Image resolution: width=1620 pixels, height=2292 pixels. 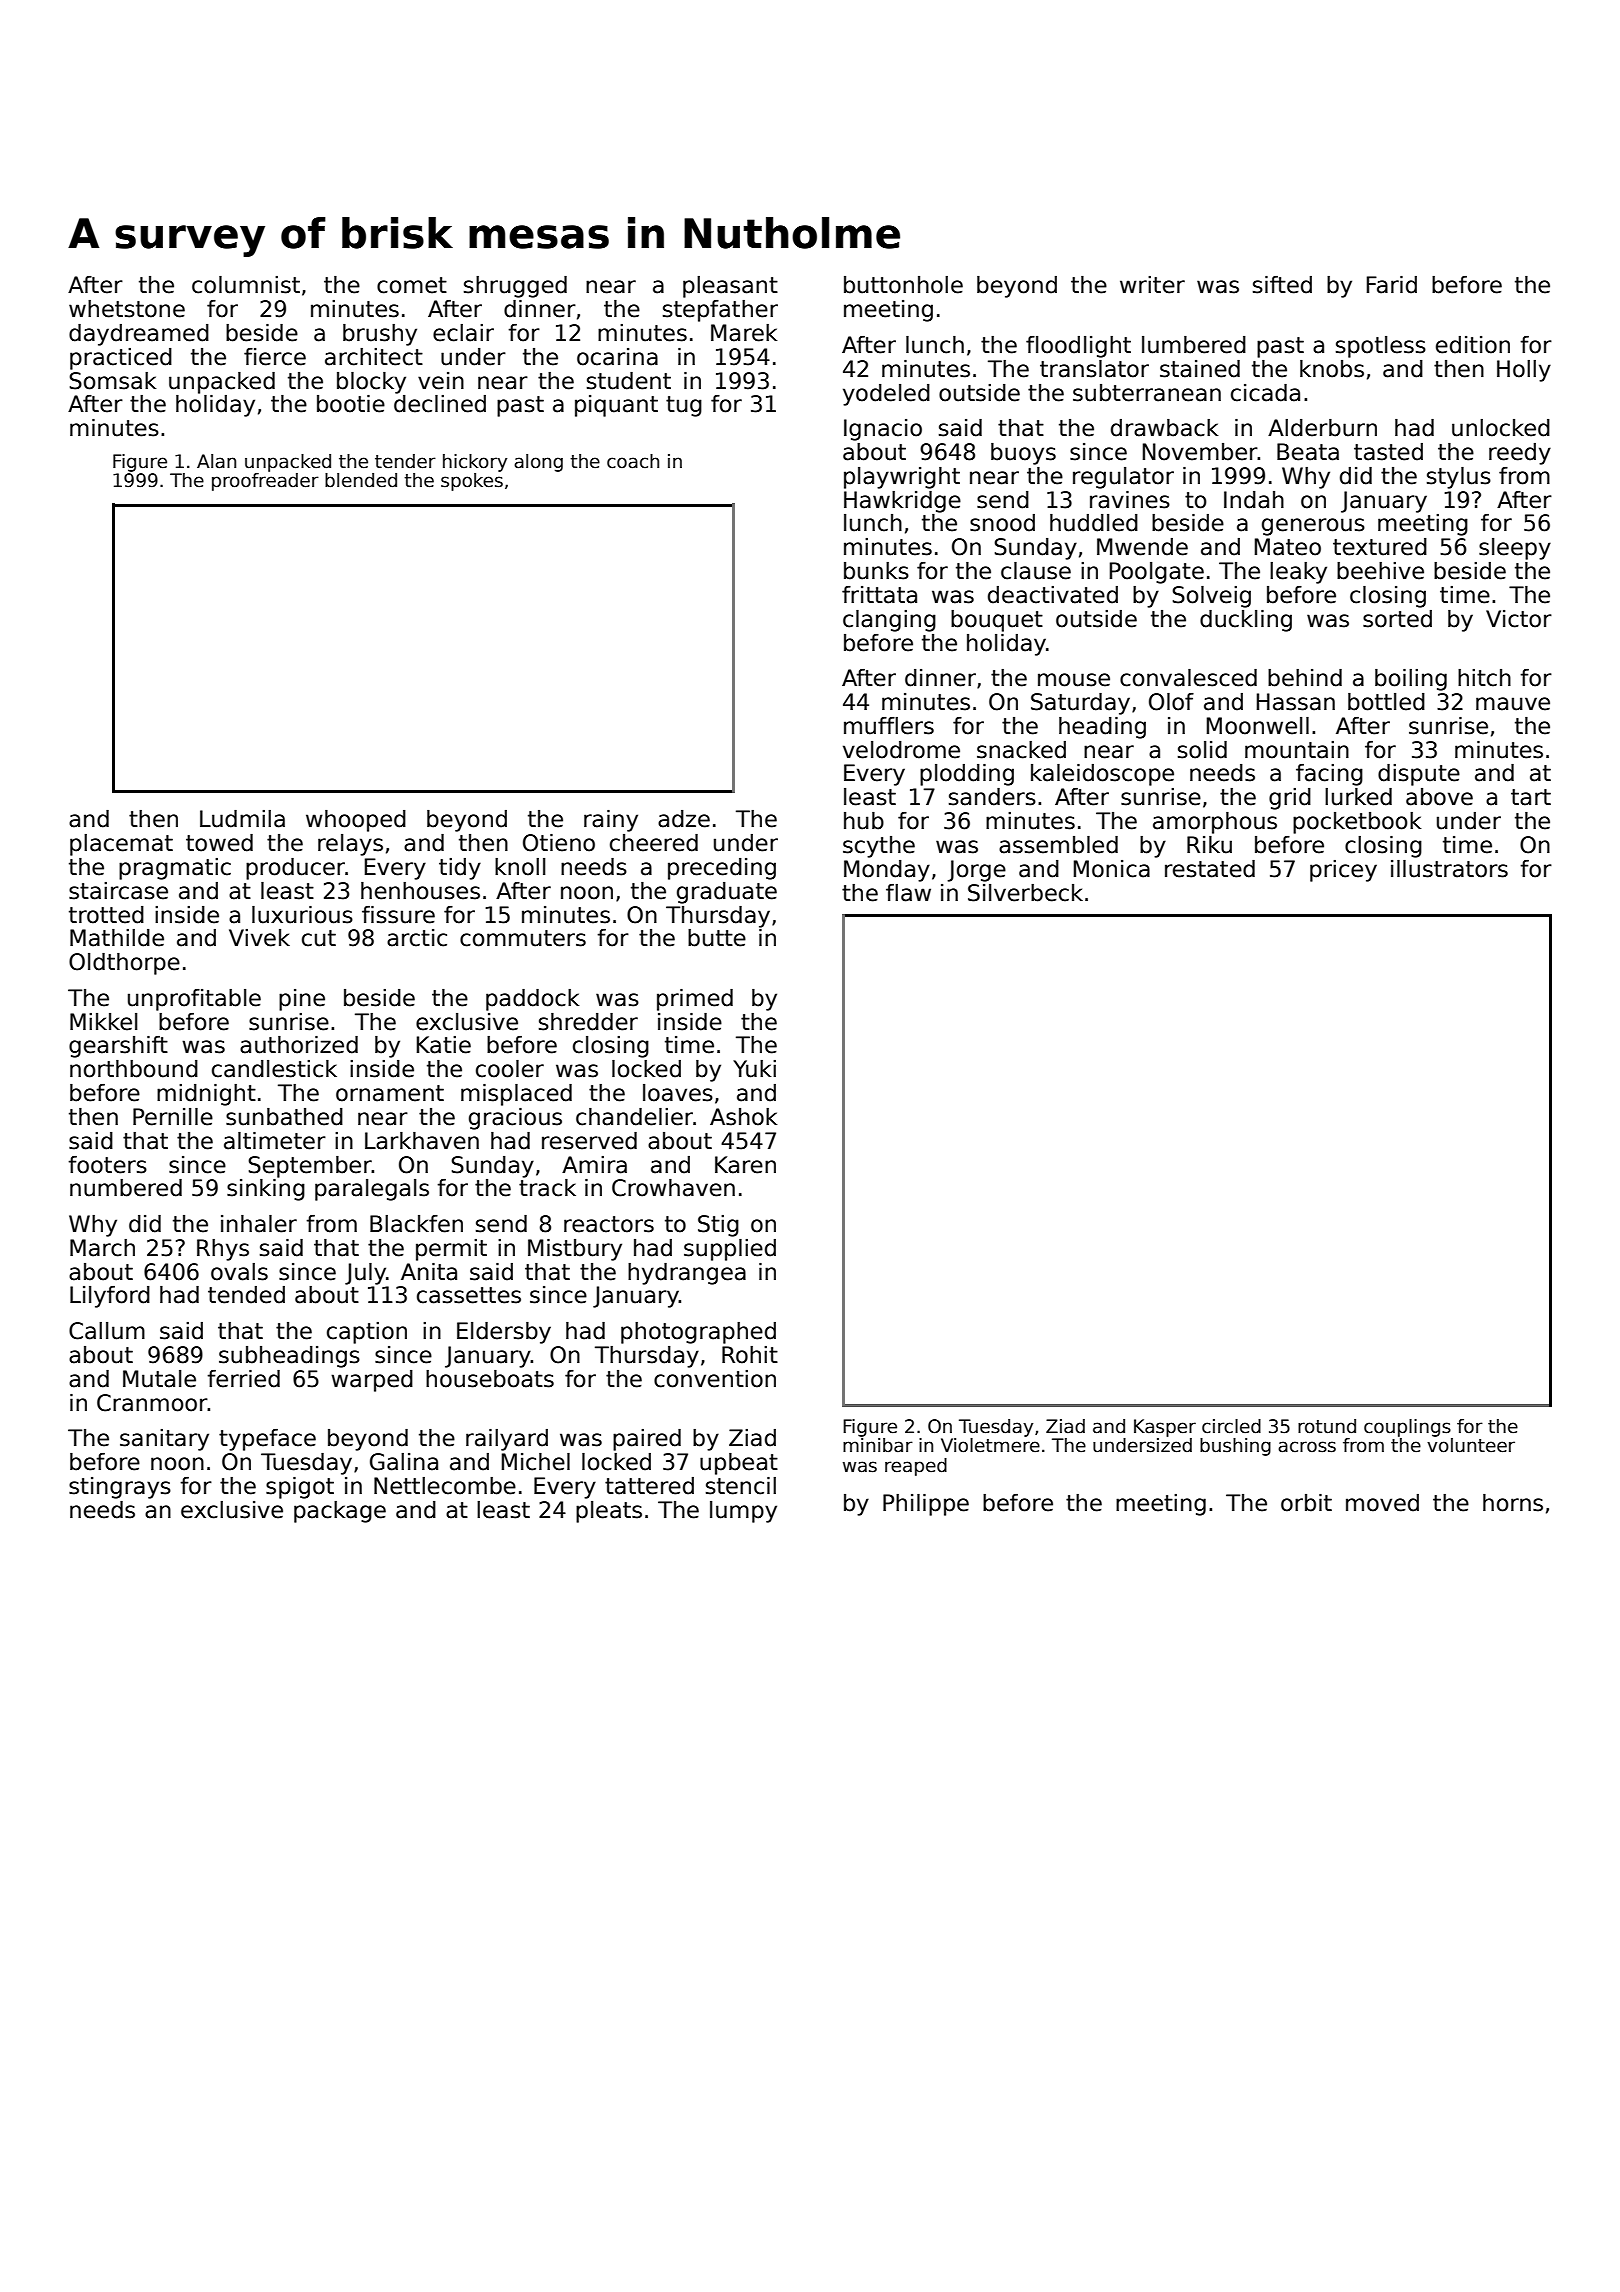 What do you see at coordinates (617, 357) in the image?
I see `ocarina` at bounding box center [617, 357].
